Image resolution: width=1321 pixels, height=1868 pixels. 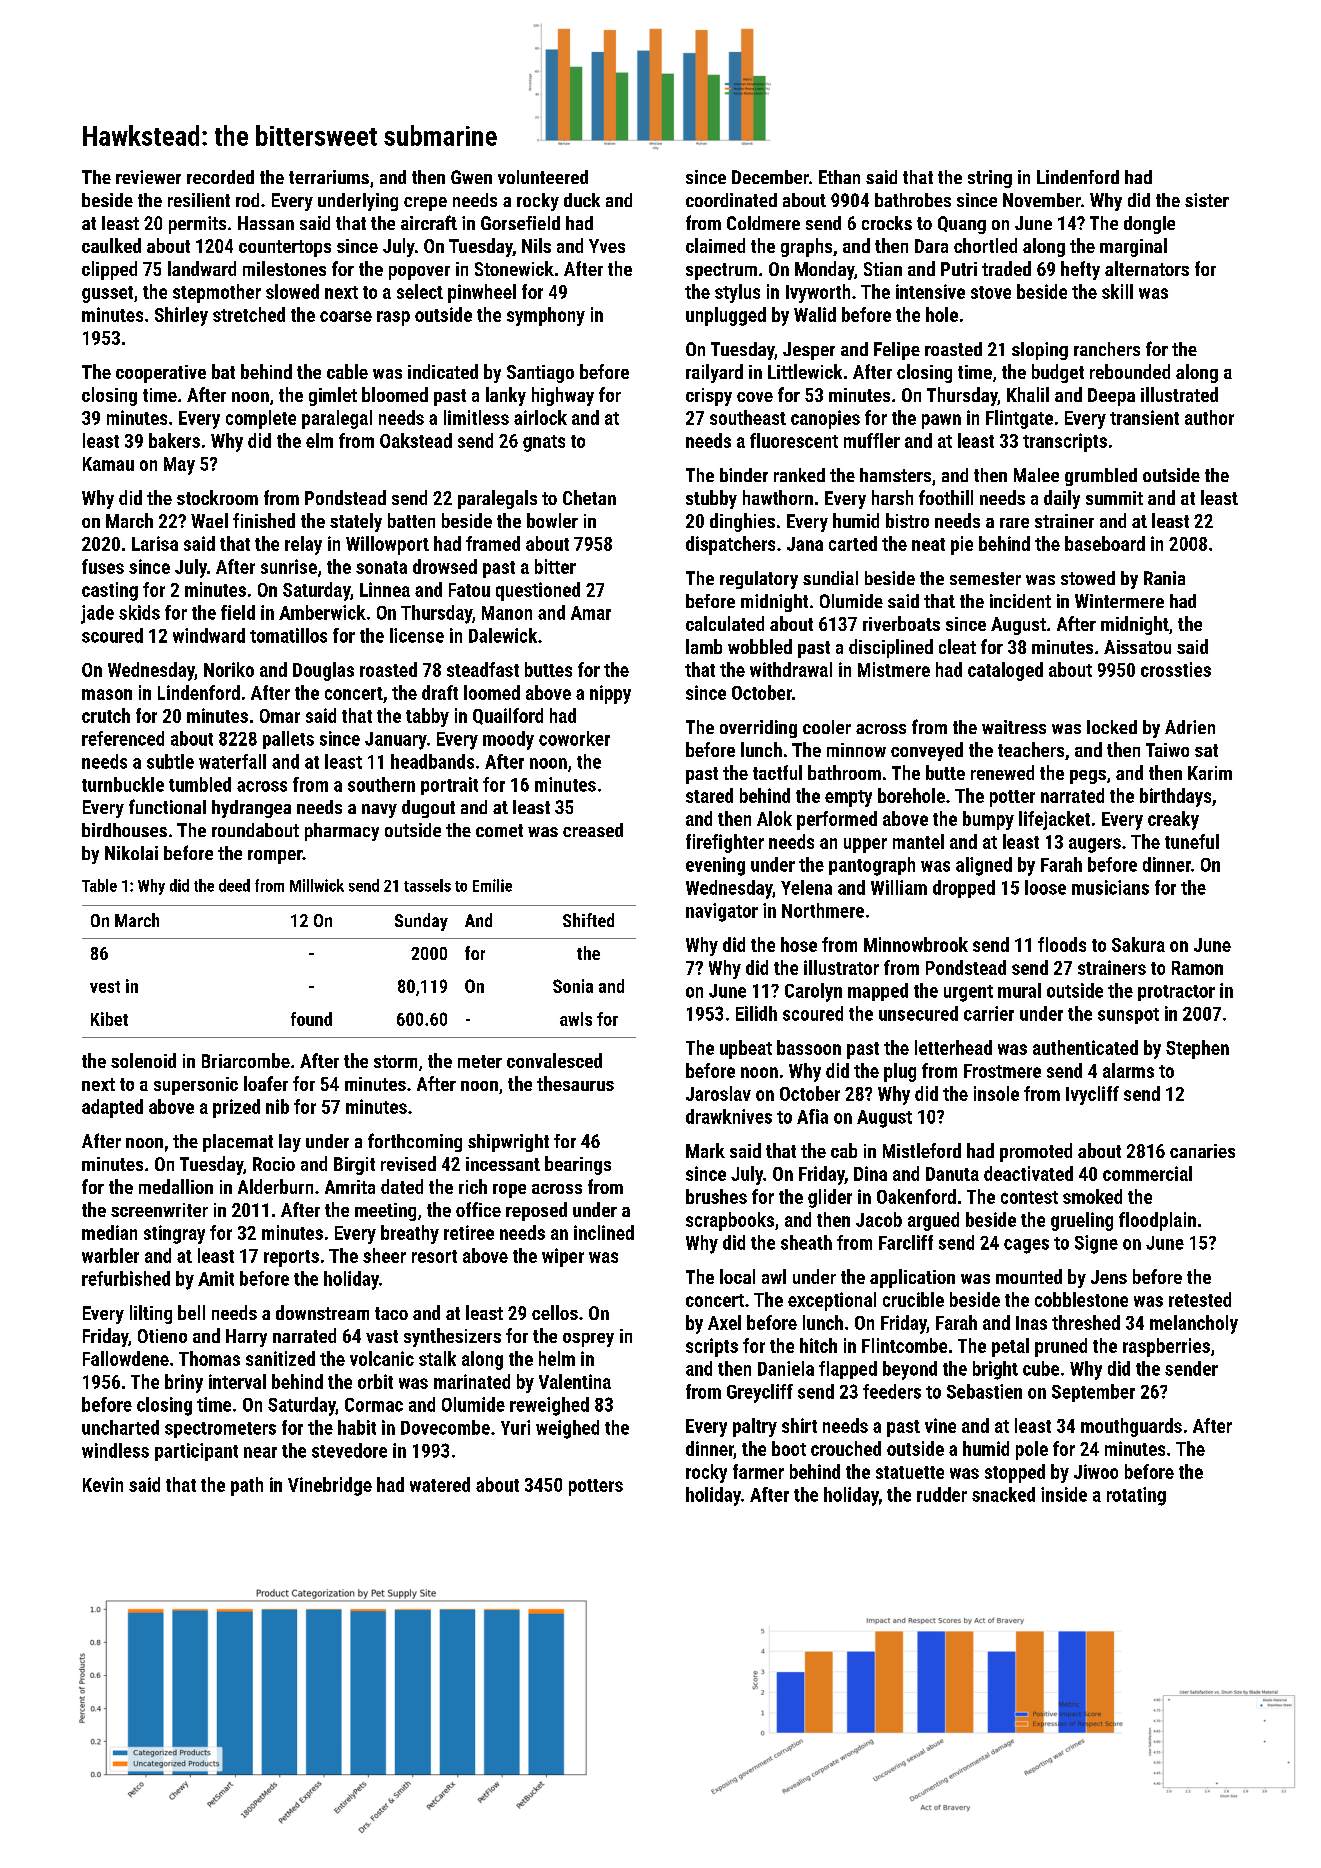 What do you see at coordinates (107, 694) in the document?
I see `mason` at bounding box center [107, 694].
